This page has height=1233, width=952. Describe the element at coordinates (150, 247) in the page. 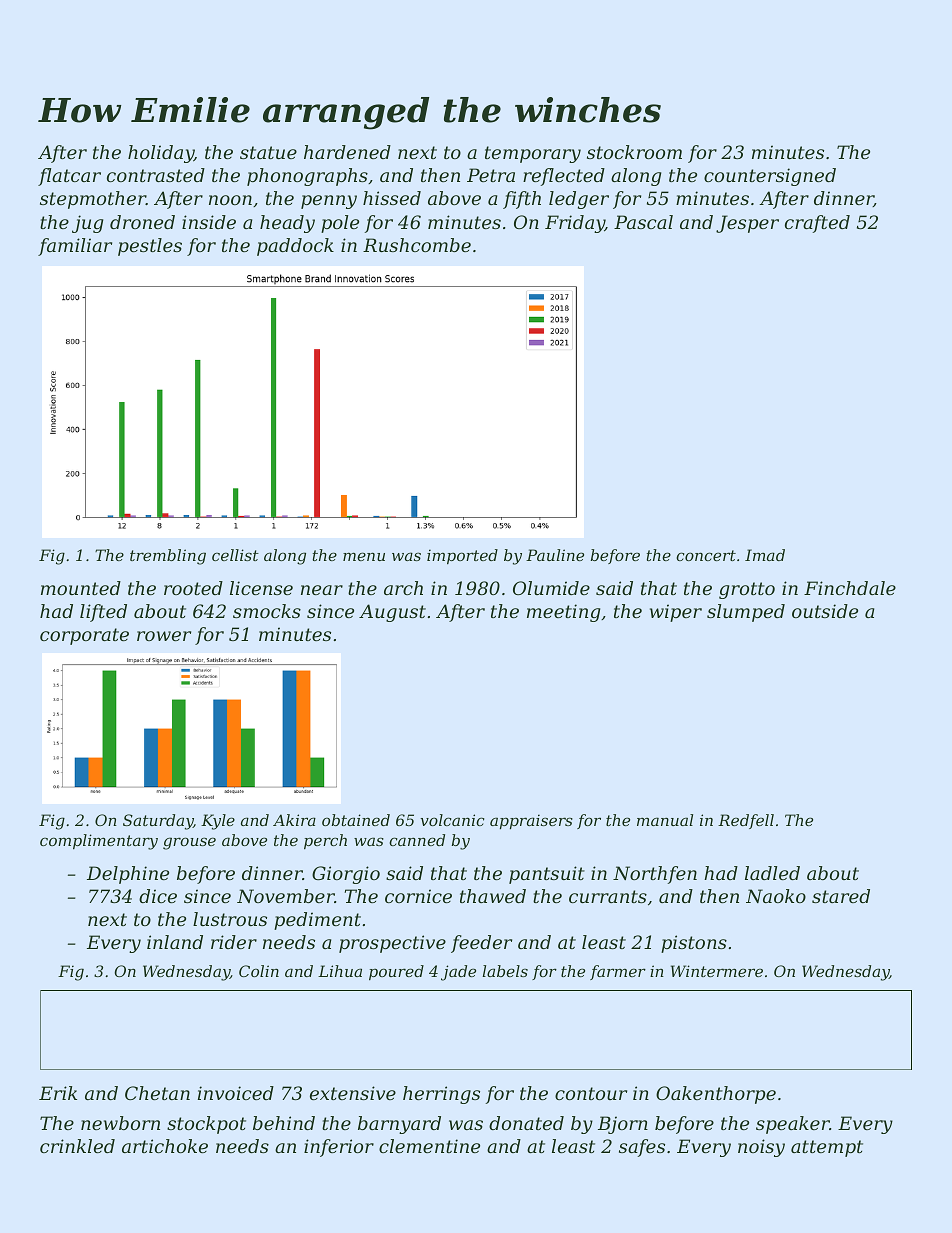

I see `pestles` at that location.
